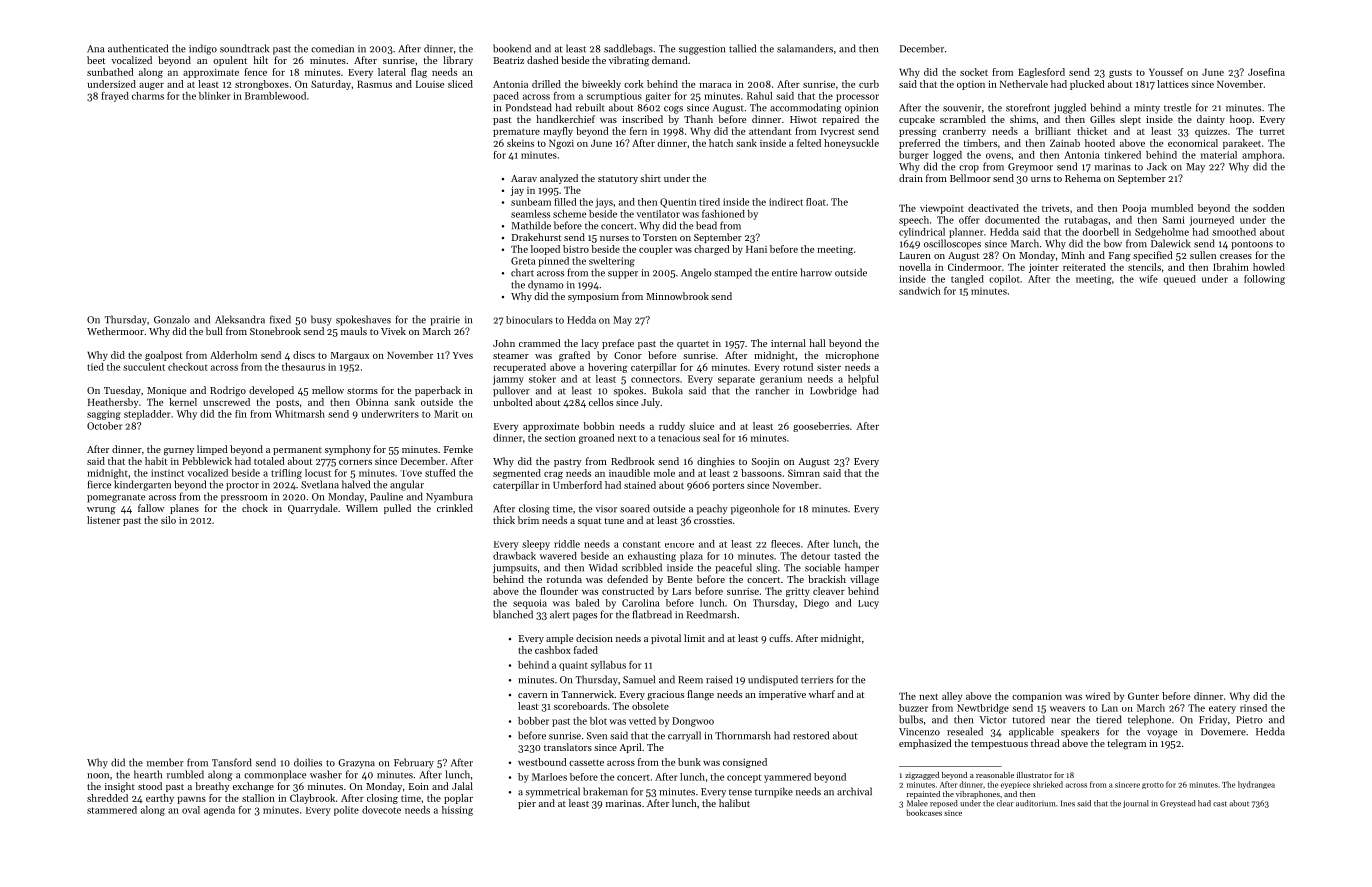 This screenshot has height=887, width=1372. What do you see at coordinates (184, 509) in the screenshot?
I see `planes` at bounding box center [184, 509].
